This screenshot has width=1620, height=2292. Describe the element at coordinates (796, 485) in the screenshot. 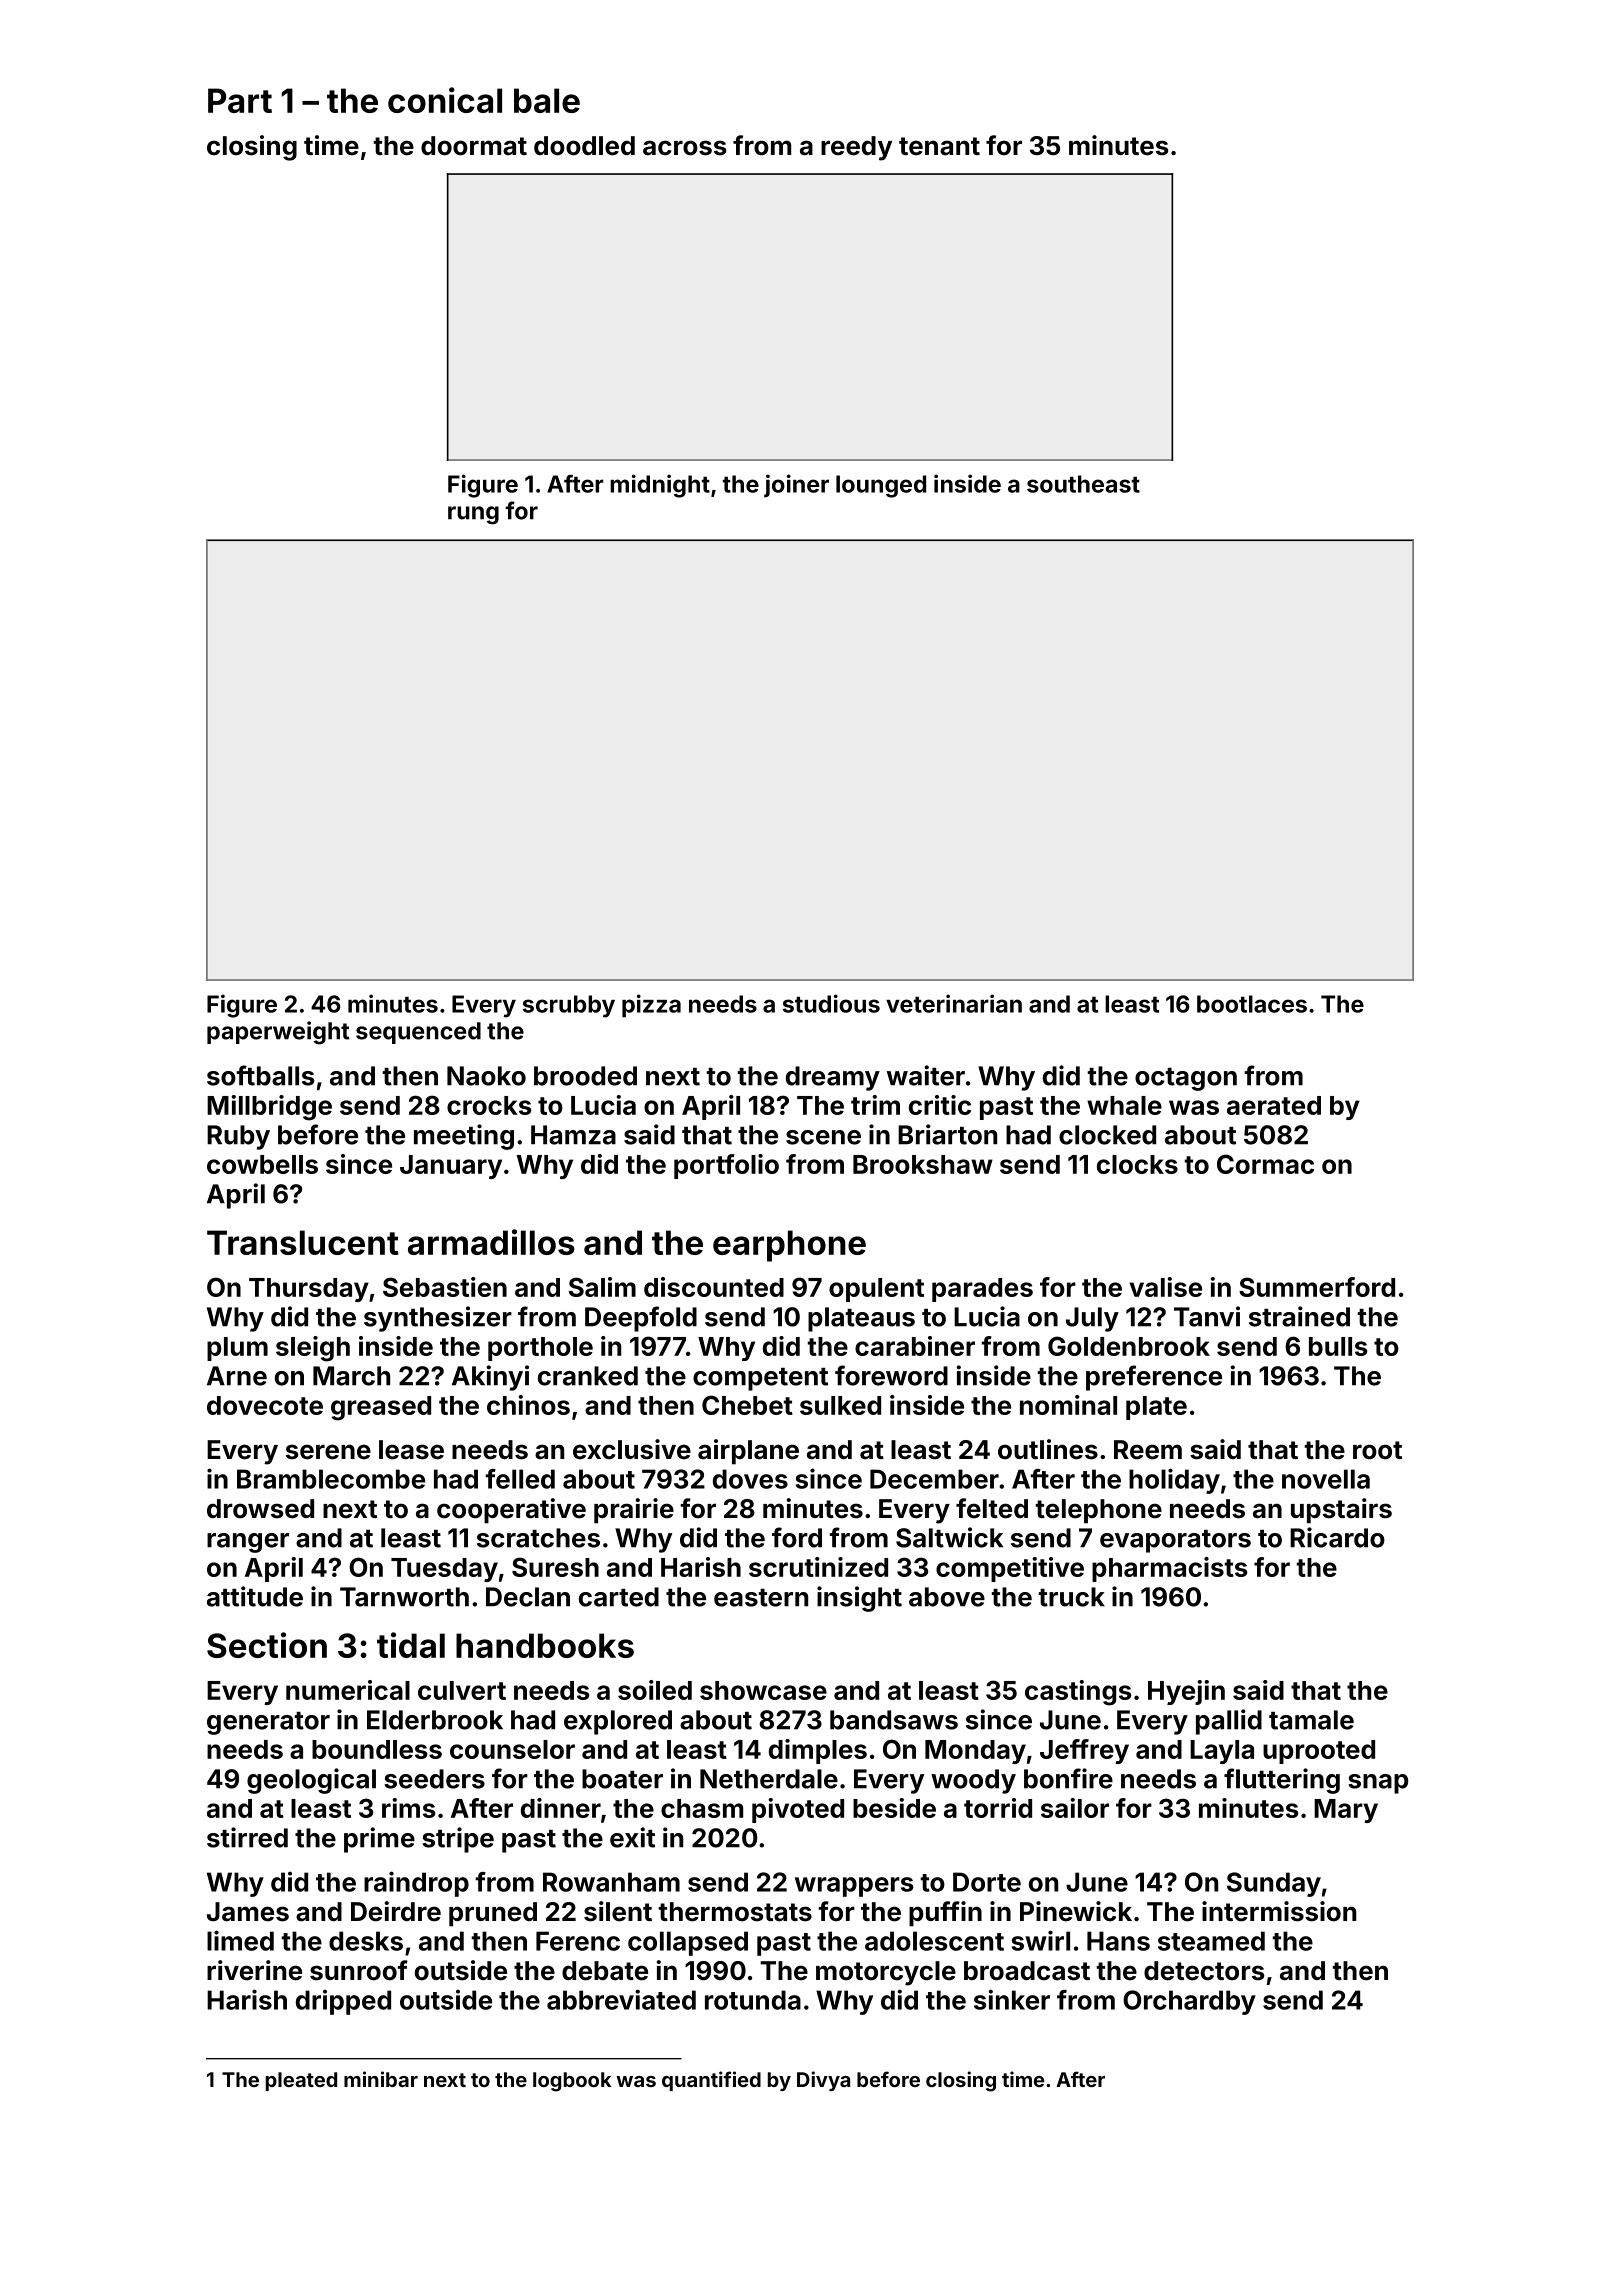

I see `joiner` at that location.
